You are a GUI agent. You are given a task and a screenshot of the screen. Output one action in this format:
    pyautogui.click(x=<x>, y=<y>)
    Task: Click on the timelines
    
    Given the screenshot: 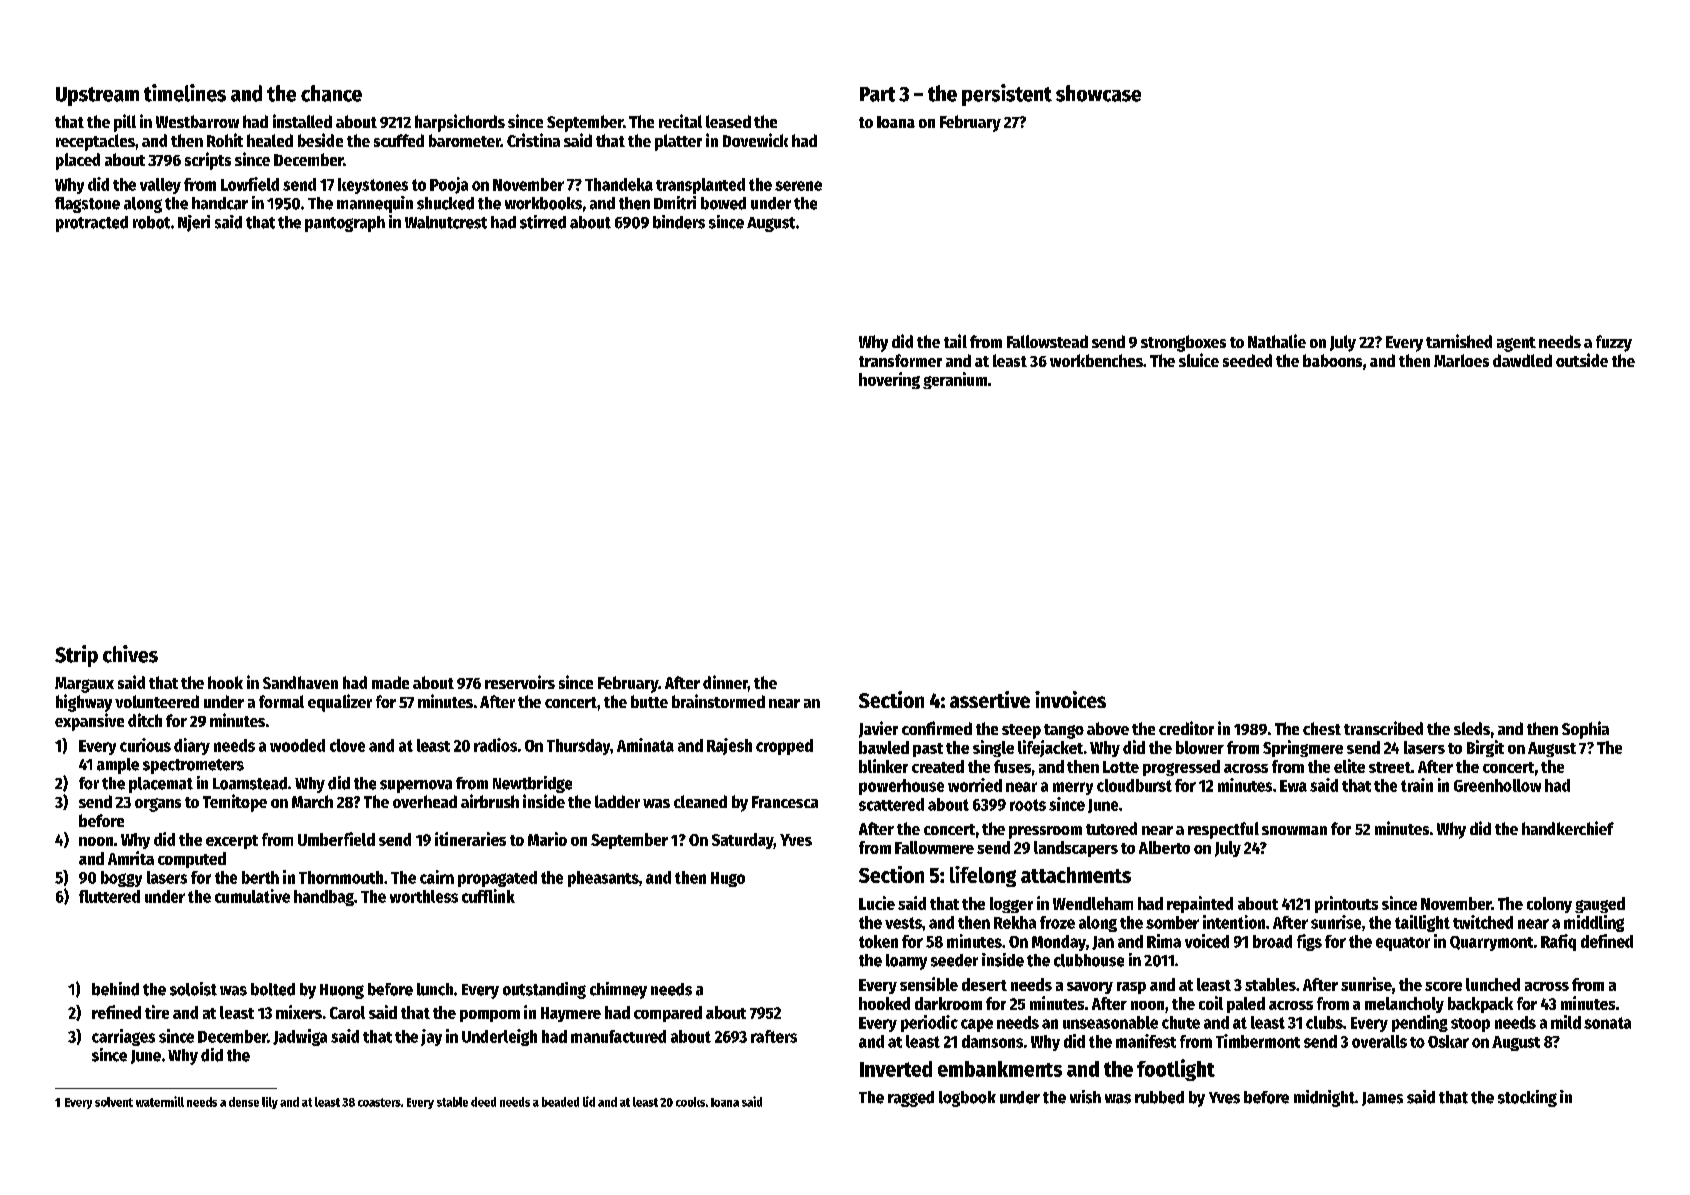 What is the action you would take?
    pyautogui.click(x=185, y=93)
